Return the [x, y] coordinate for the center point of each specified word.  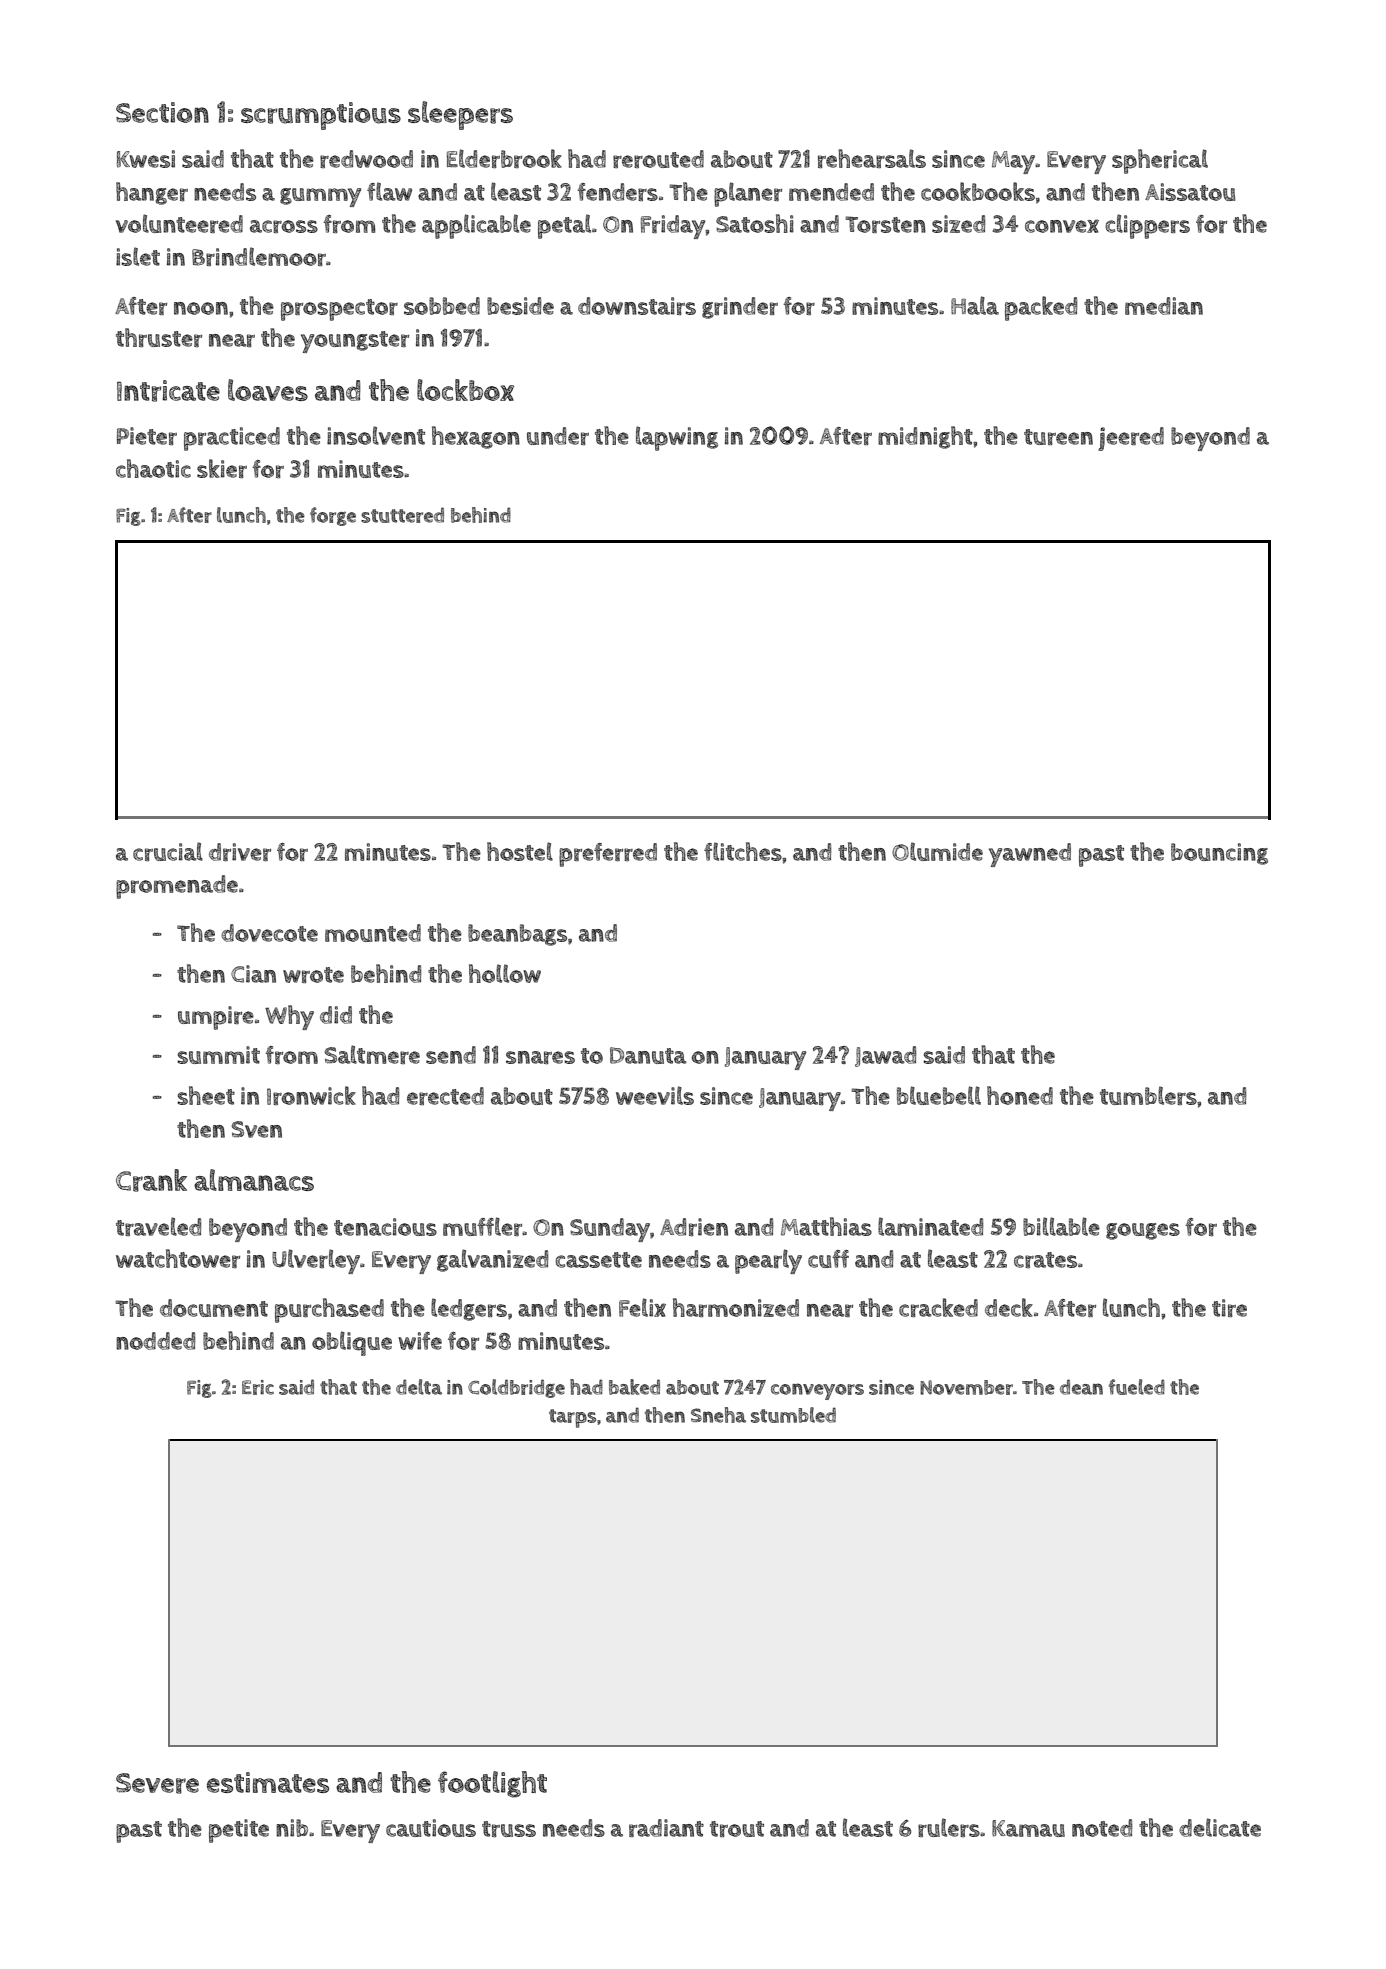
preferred [608, 855]
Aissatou [1190, 192]
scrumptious [321, 116]
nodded [155, 1341]
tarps [572, 1418]
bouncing [1219, 854]
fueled [1137, 1387]
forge [333, 516]
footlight [492, 1784]
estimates [268, 1782]
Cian [253, 974]
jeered [1131, 439]
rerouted [658, 159]
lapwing [677, 438]
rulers [949, 1827]
